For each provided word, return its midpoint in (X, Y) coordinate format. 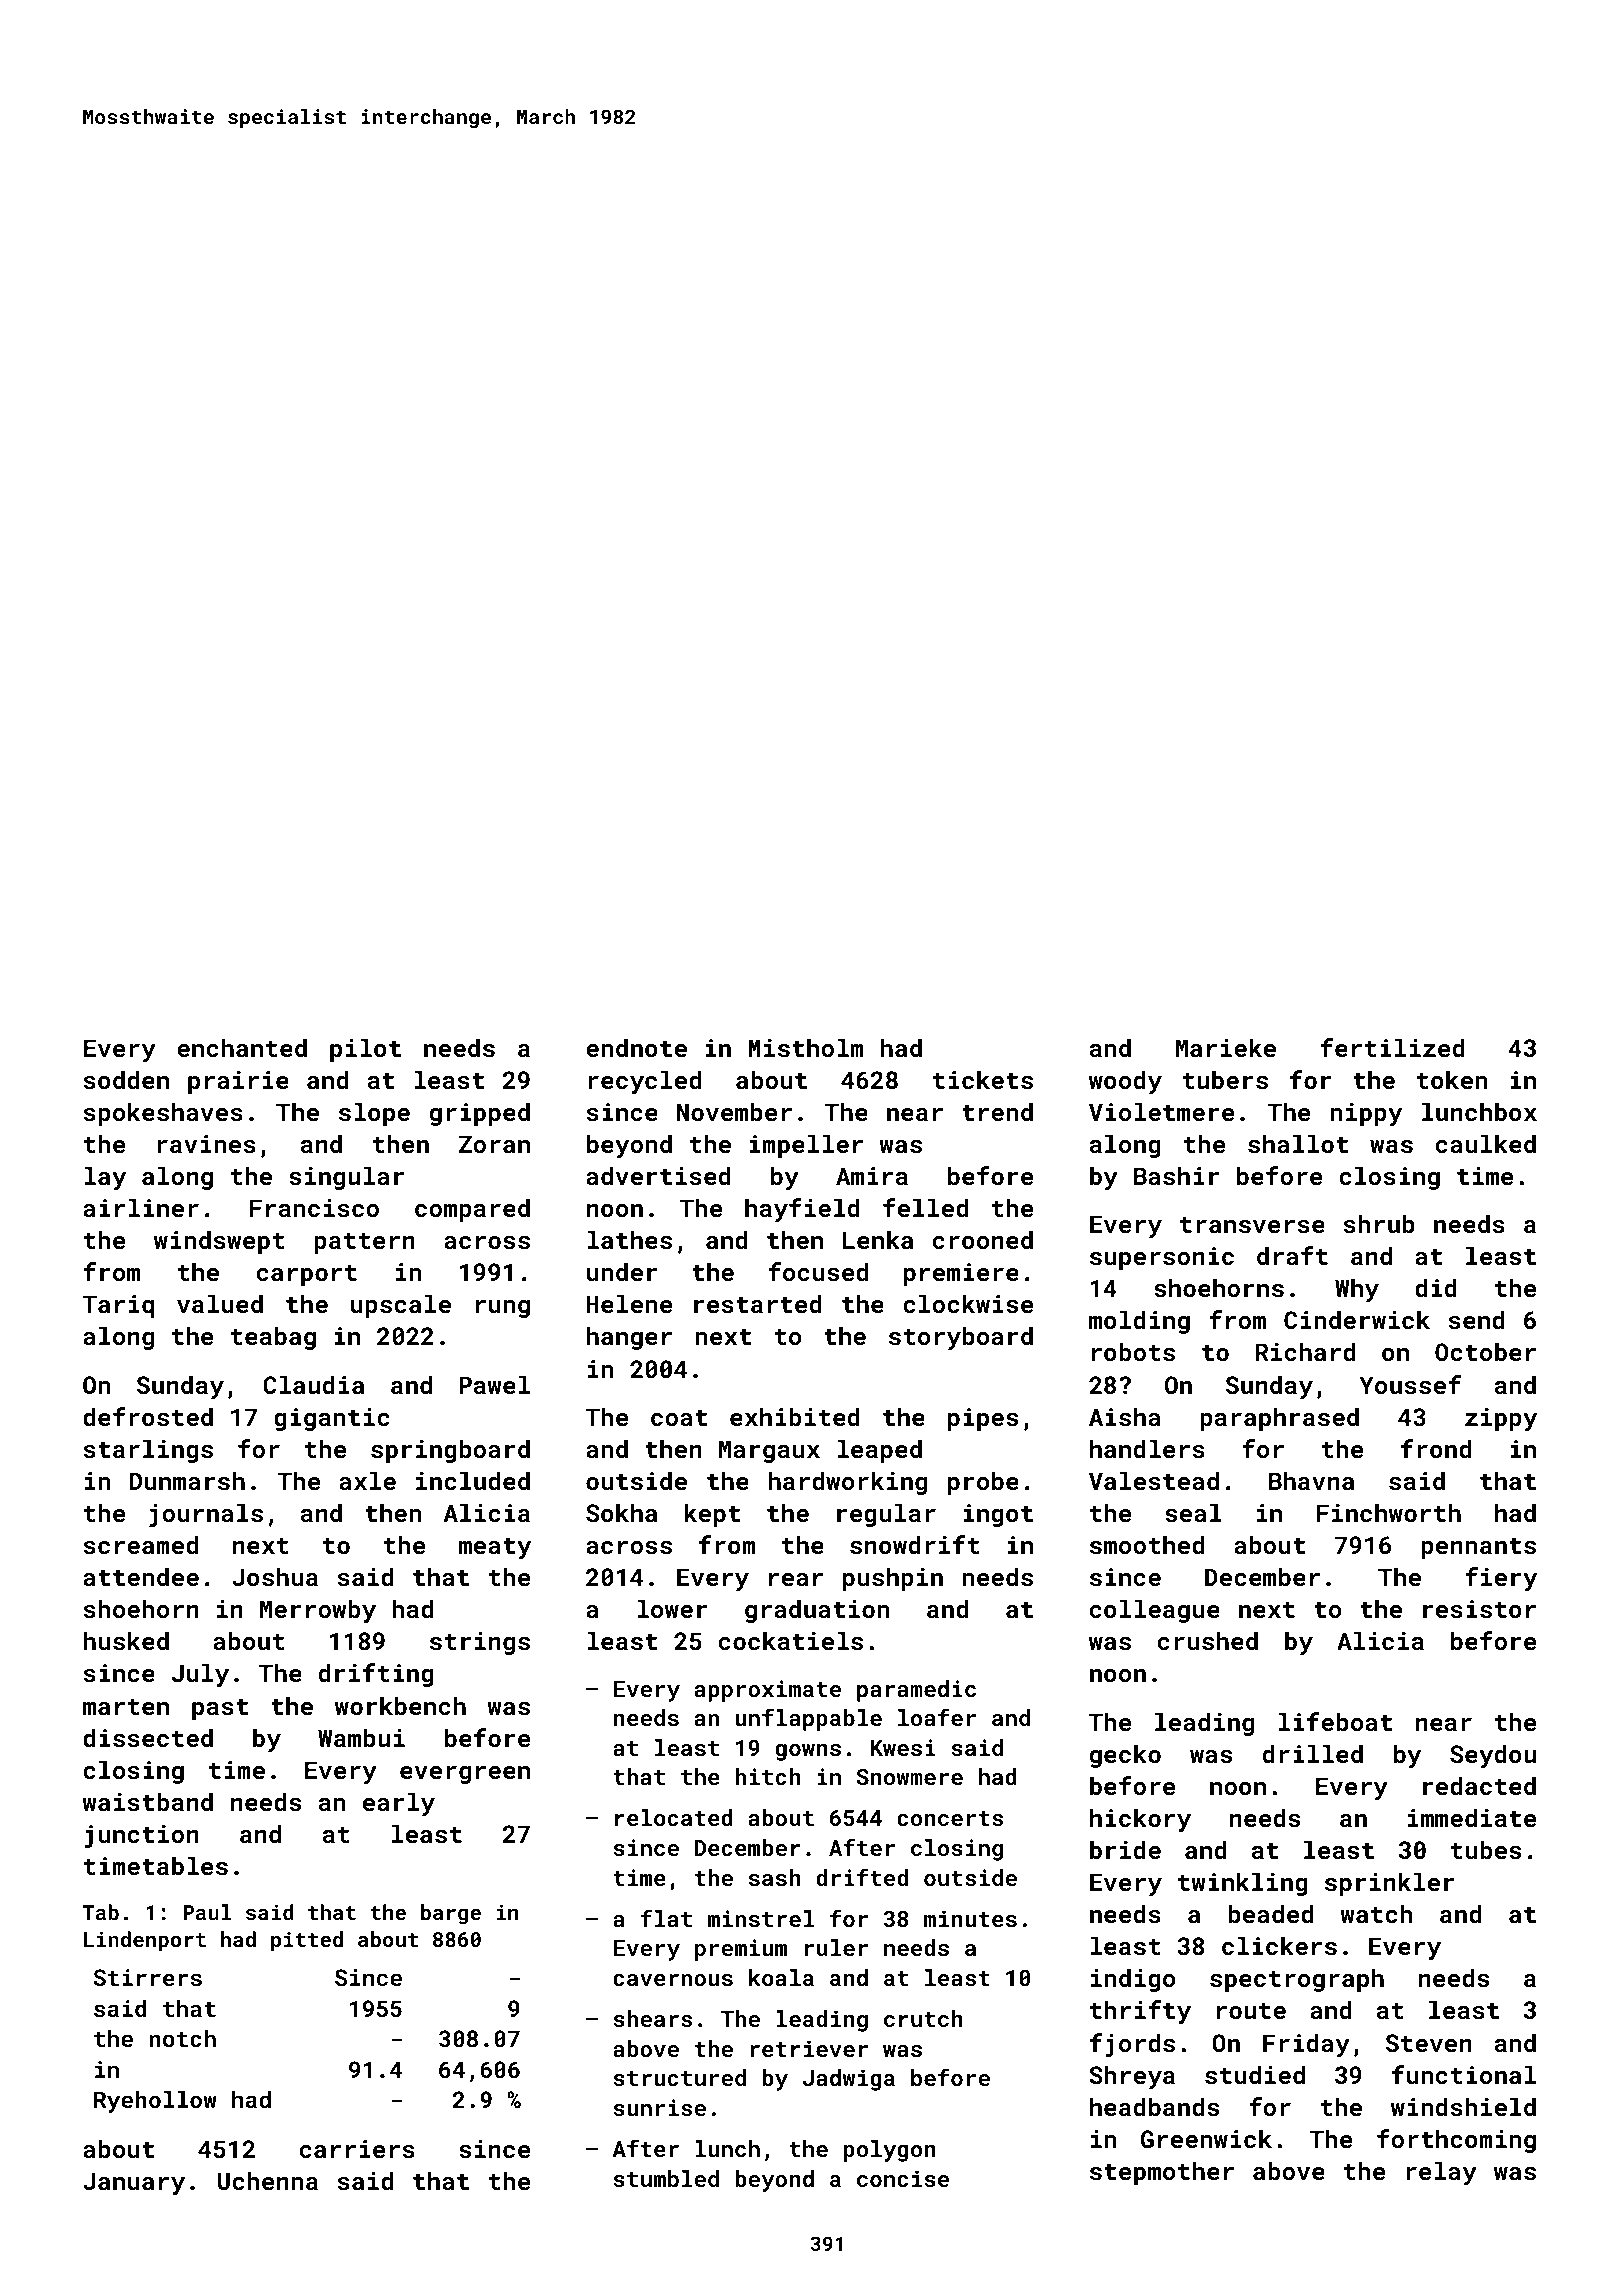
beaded (1271, 1913)
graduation (817, 1611)
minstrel (761, 1918)
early (399, 1804)
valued (220, 1303)
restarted (758, 1303)
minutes (970, 1918)
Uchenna (268, 2180)
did (1436, 1287)
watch (1376, 1913)
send (1476, 1319)
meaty (495, 1548)
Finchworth (1389, 1512)
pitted (307, 1941)
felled (925, 1207)
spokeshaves (163, 1114)
